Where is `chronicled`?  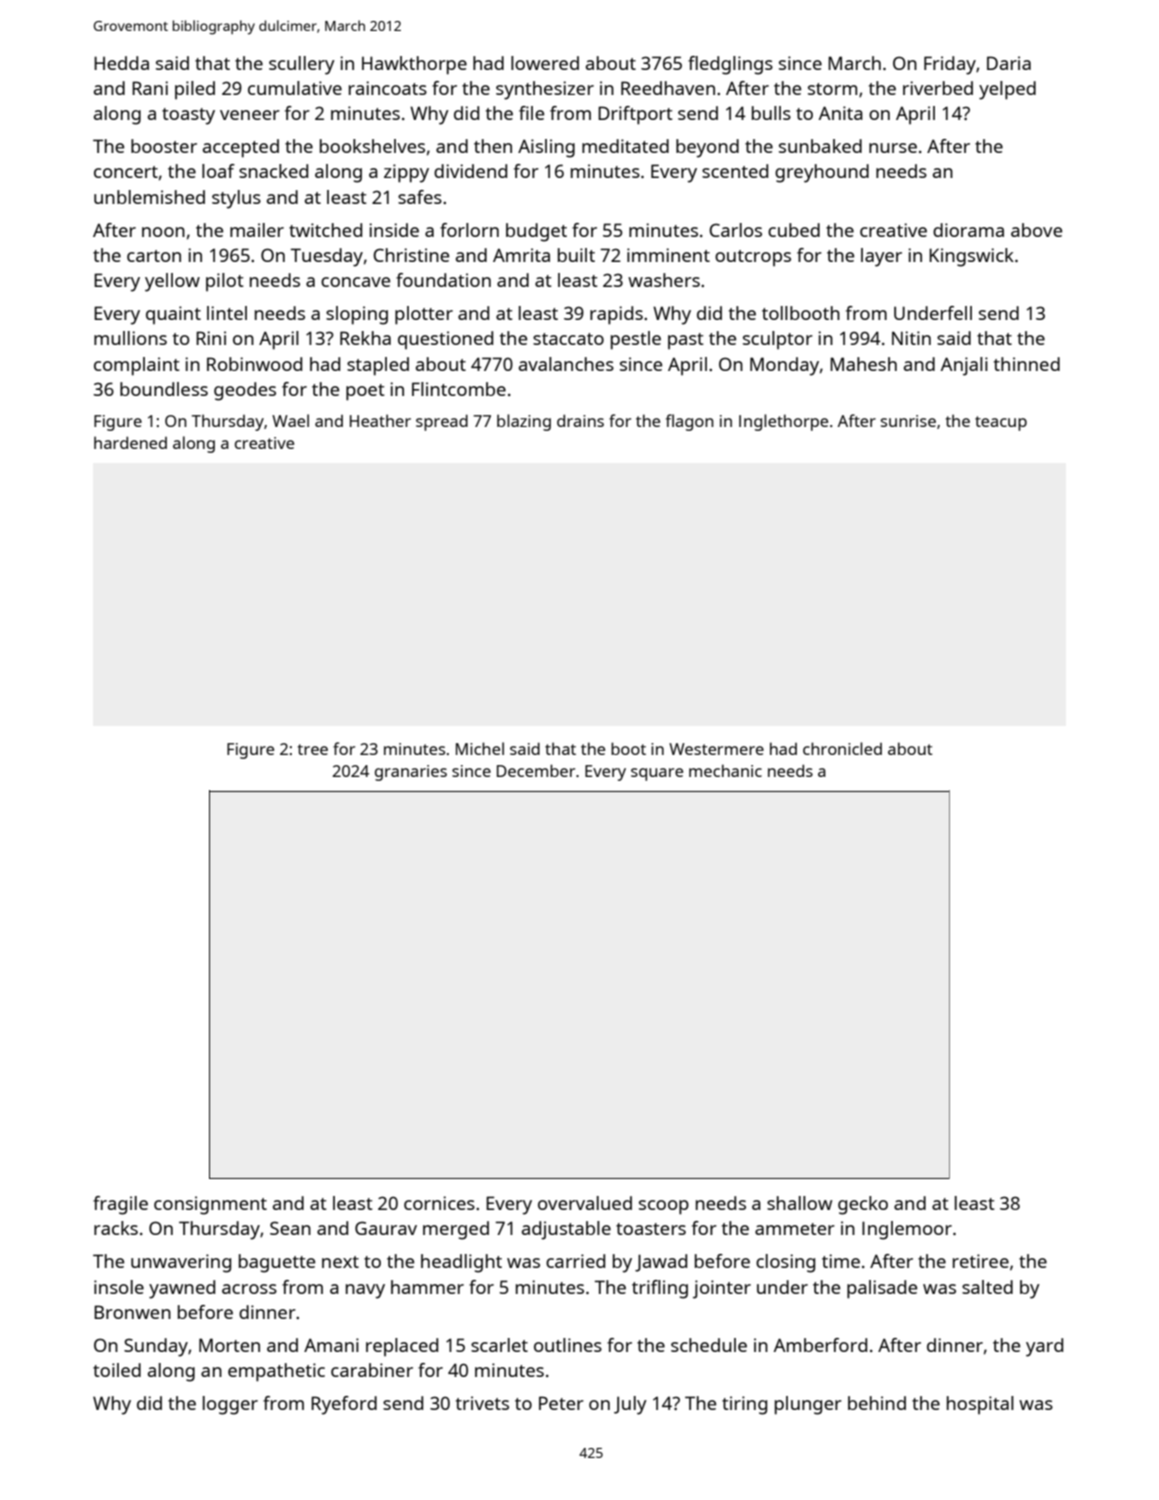 chronicled is located at coordinates (842, 748).
